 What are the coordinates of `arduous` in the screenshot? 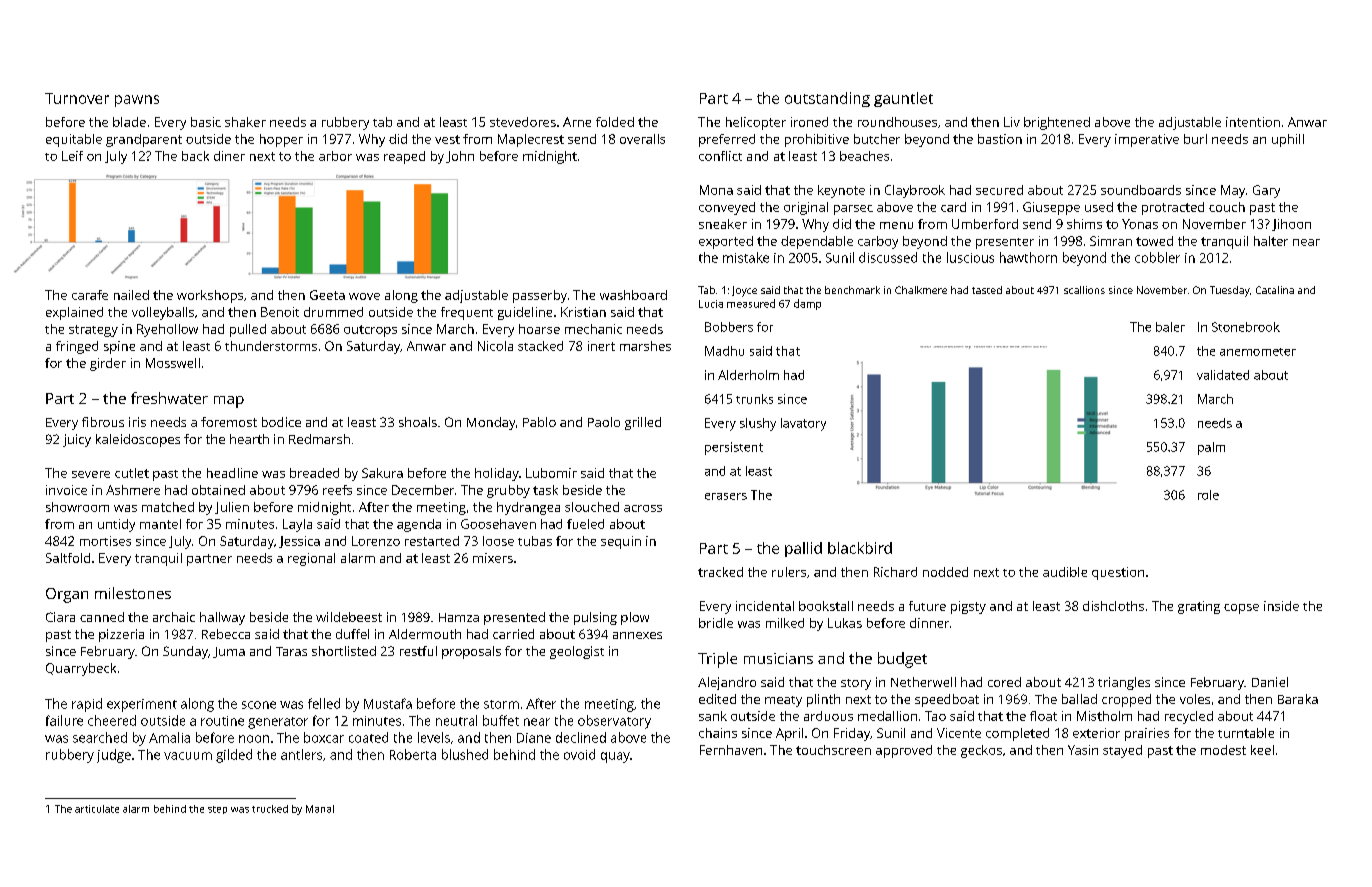 It's located at (828, 716).
